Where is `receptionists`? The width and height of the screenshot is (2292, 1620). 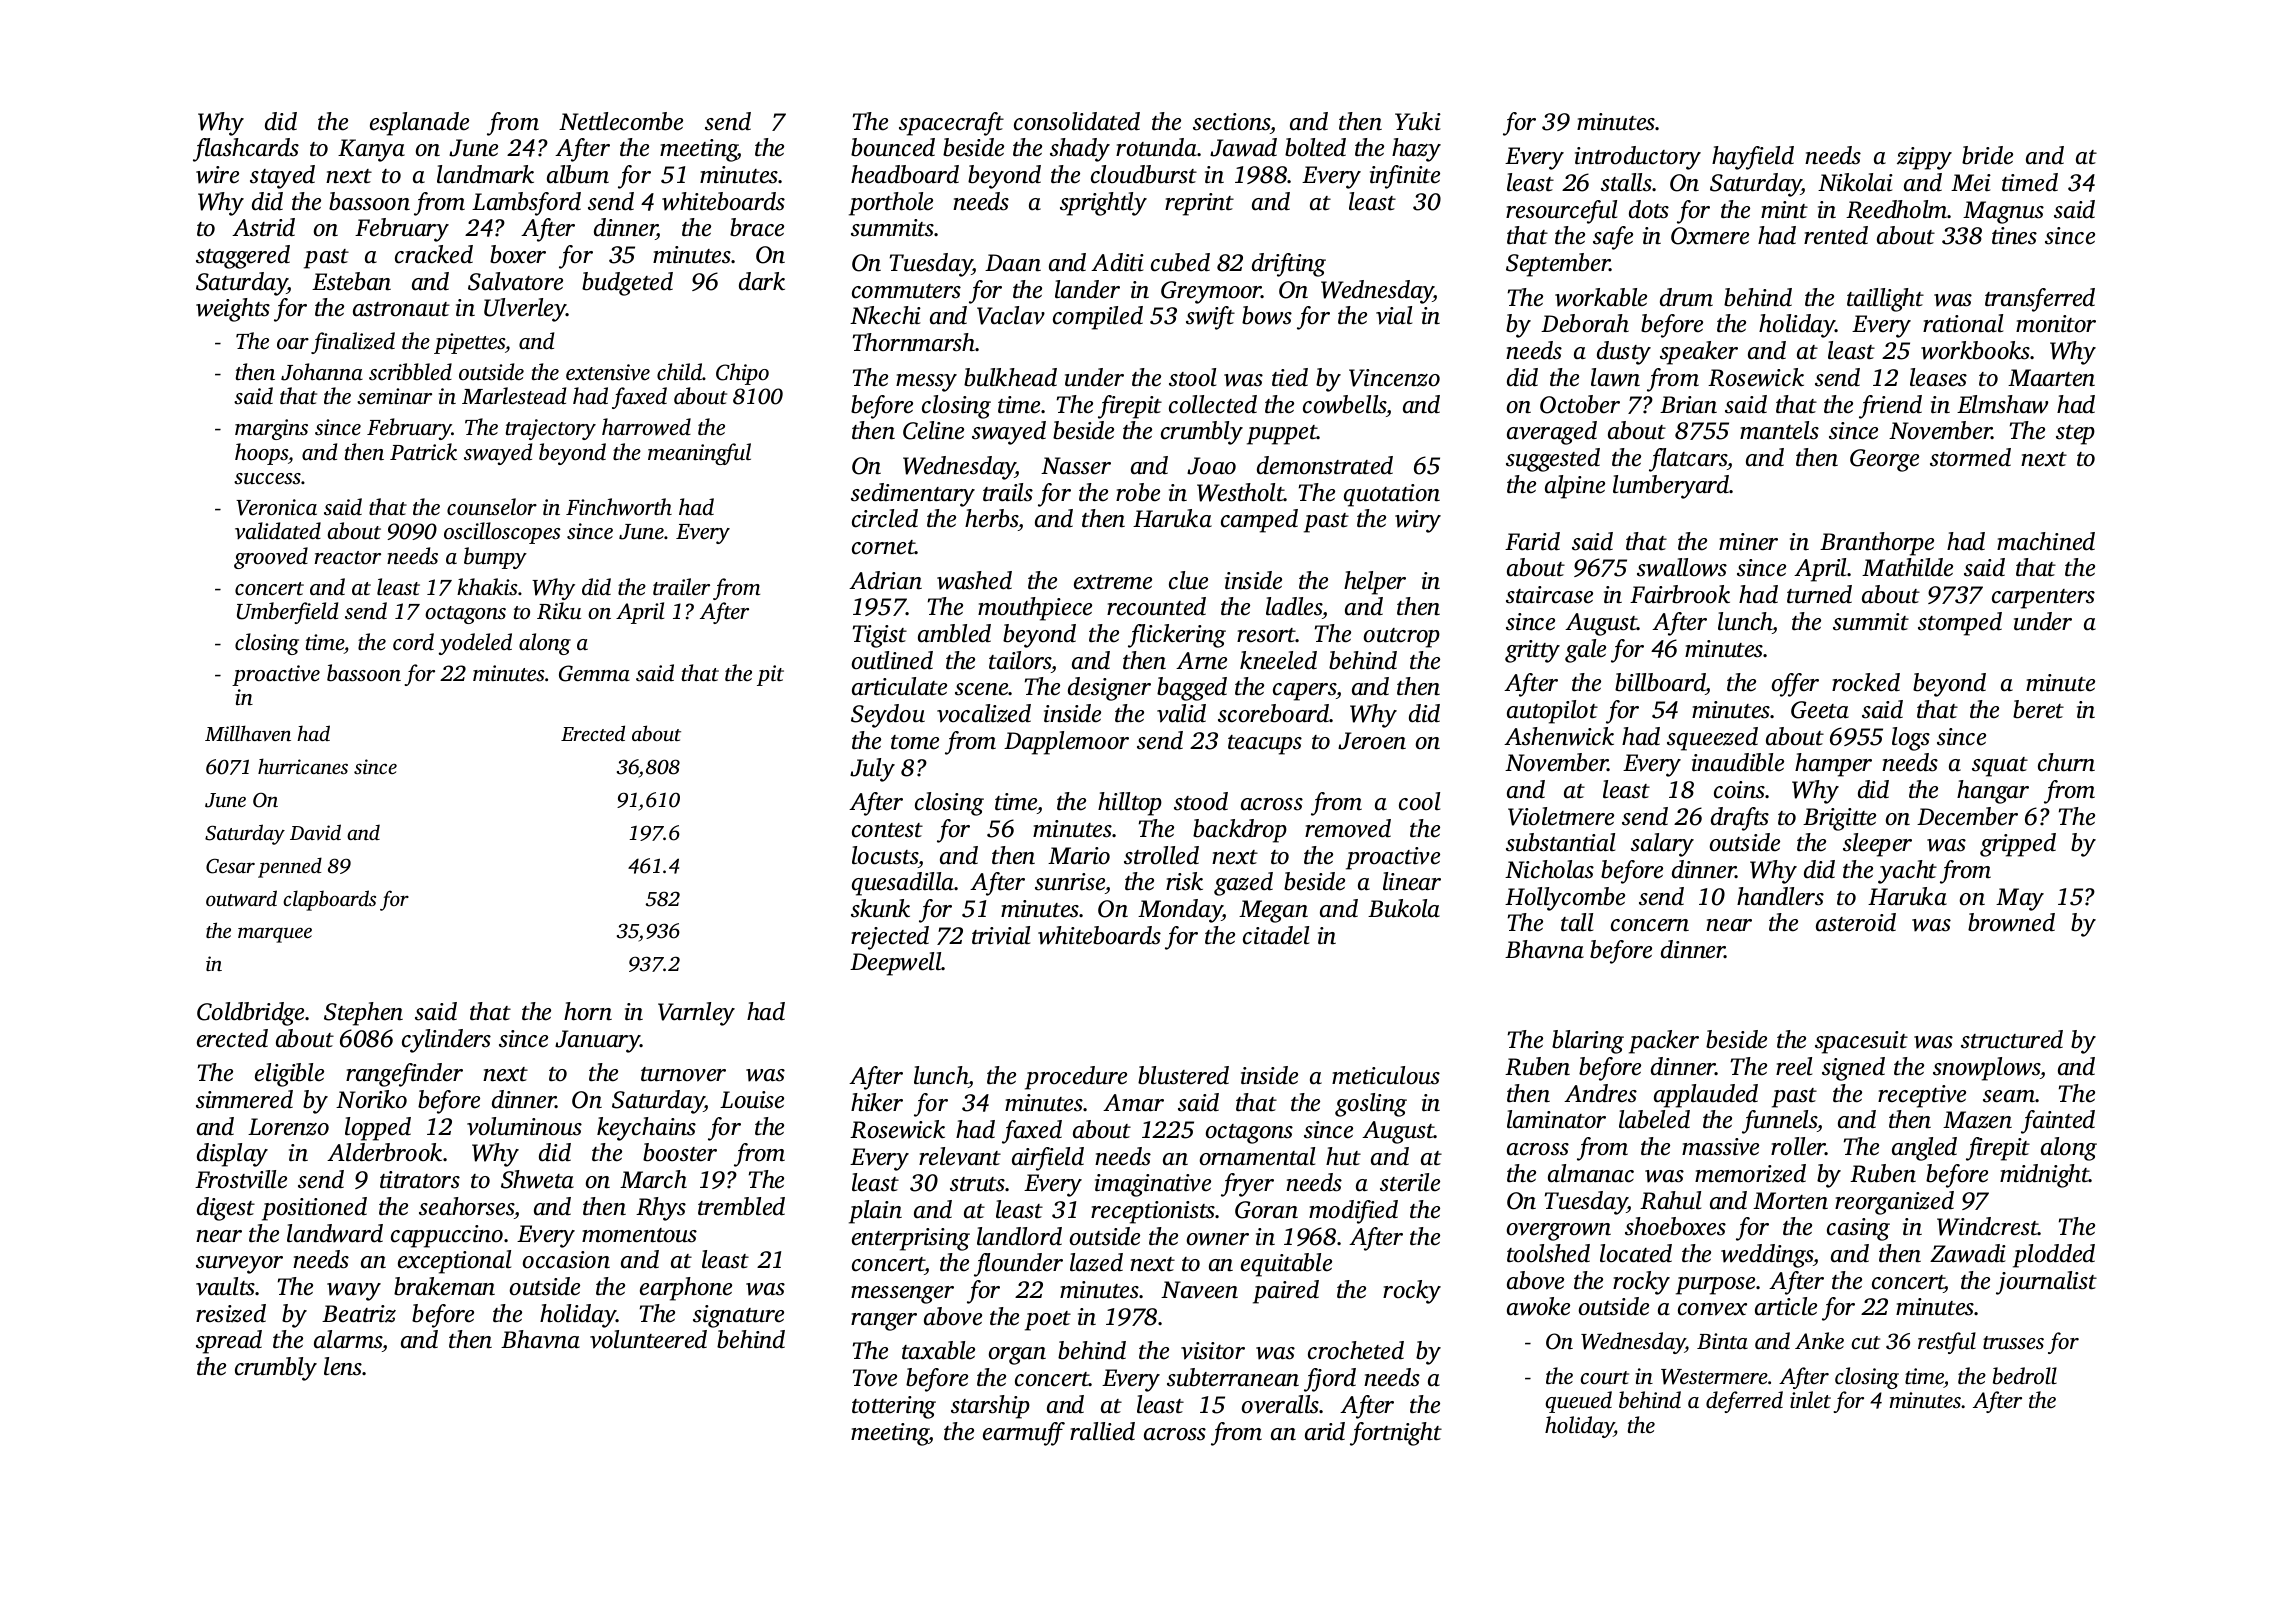
receptionists is located at coordinates (1153, 1212).
